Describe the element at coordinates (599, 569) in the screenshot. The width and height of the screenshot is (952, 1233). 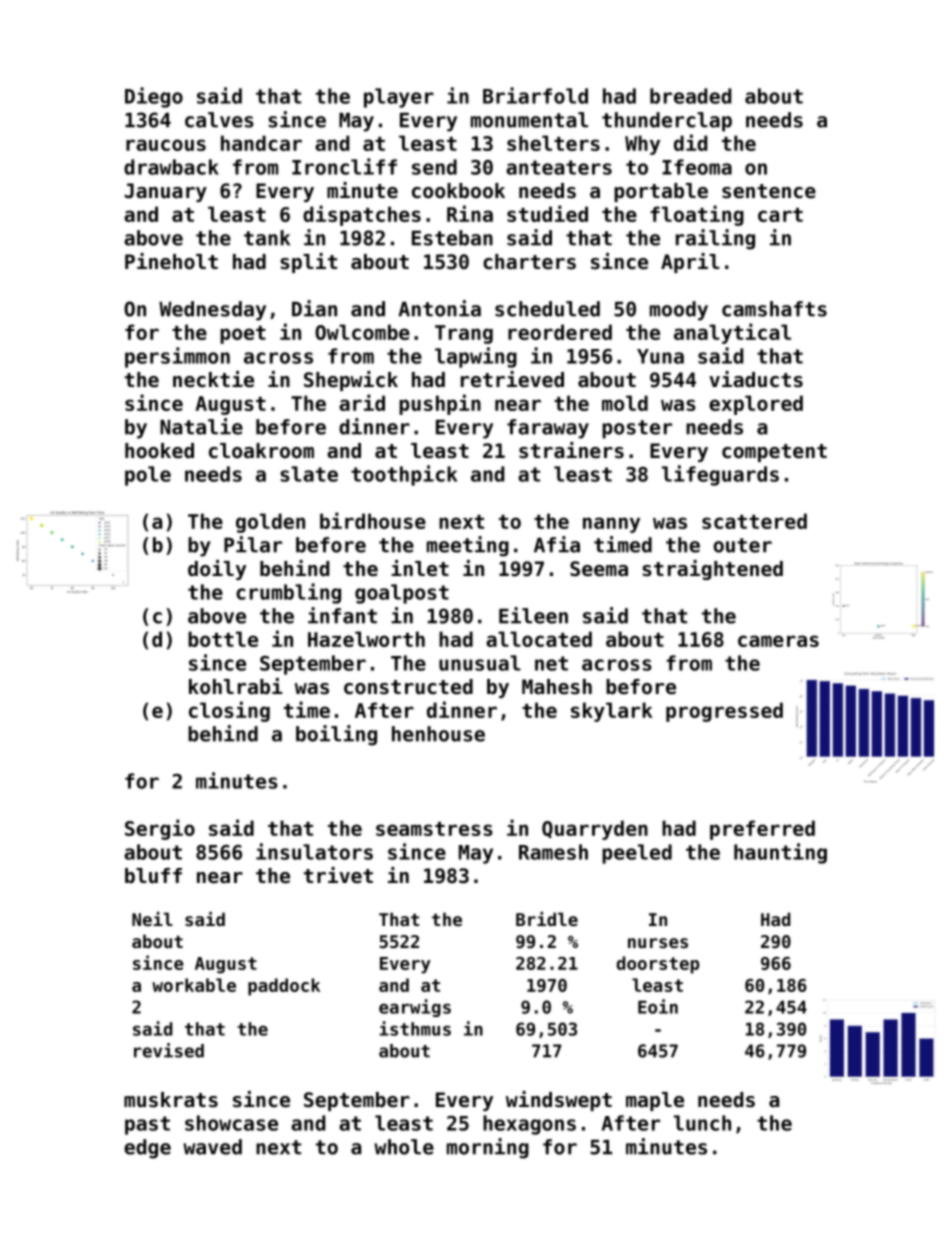
I see `Seema` at that location.
